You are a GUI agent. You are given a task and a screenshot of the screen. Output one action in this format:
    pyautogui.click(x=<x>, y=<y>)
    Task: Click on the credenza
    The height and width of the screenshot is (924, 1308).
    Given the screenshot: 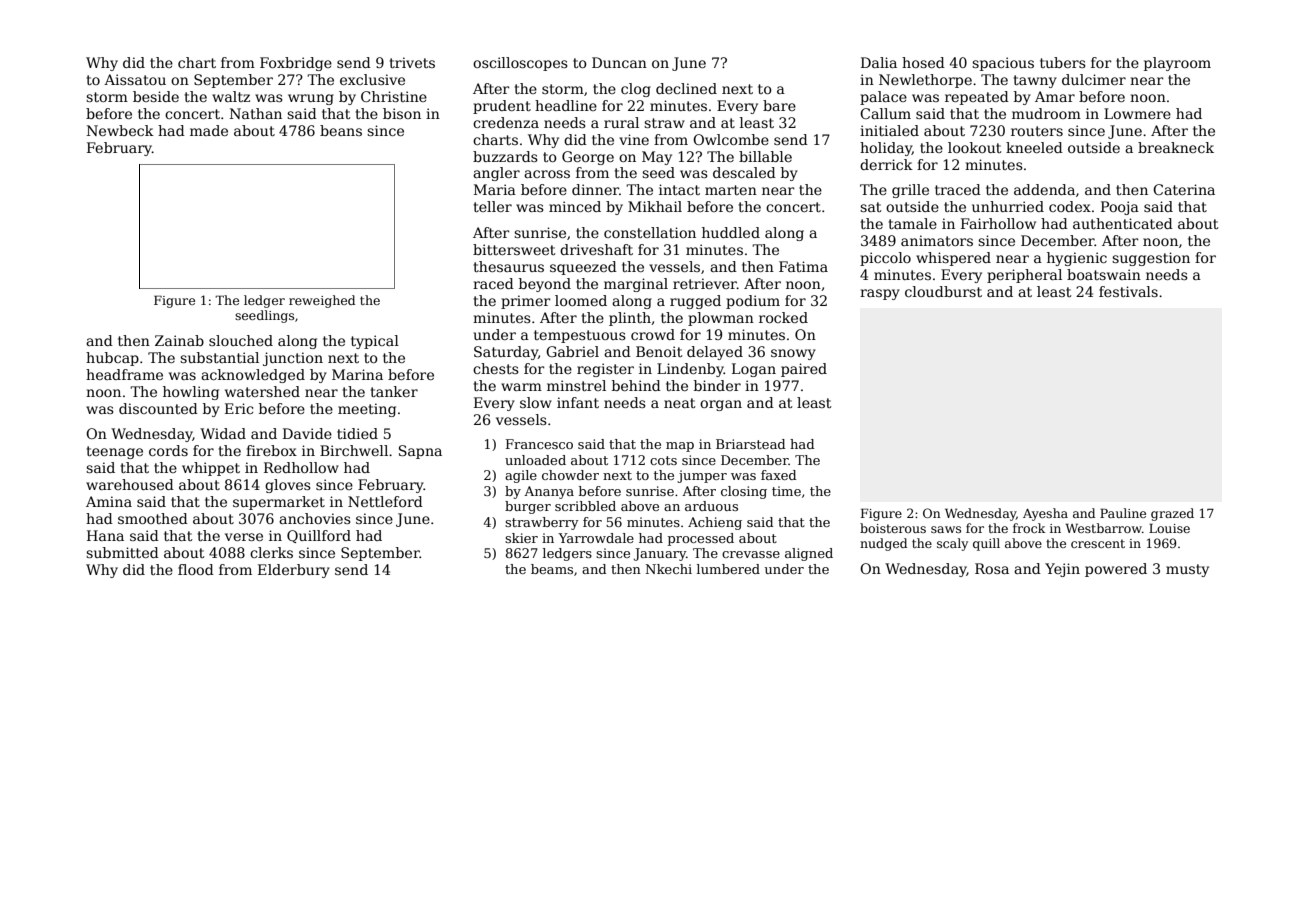 What is the action you would take?
    pyautogui.click(x=506, y=122)
